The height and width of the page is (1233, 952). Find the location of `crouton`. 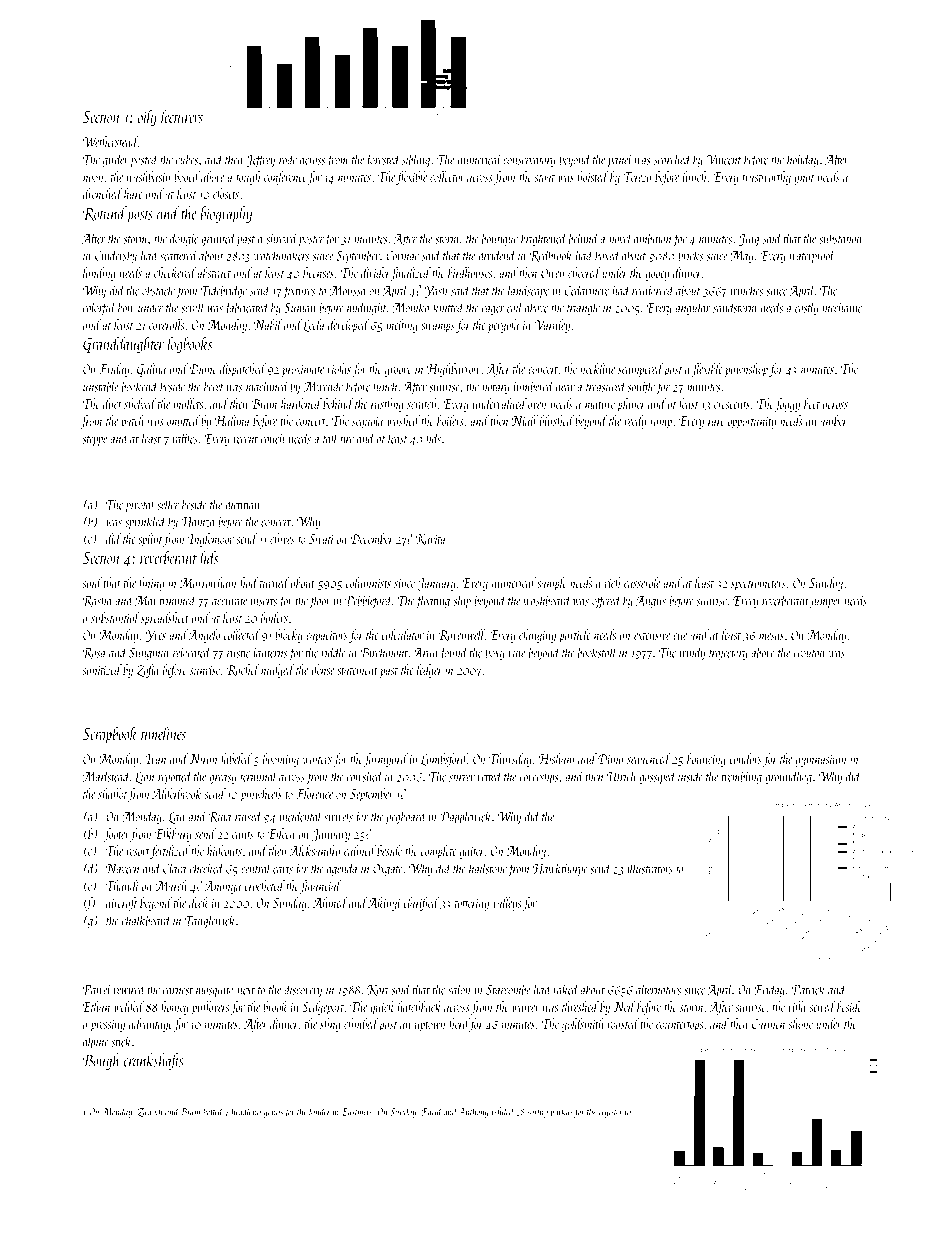

crouton is located at coordinates (809, 654).
